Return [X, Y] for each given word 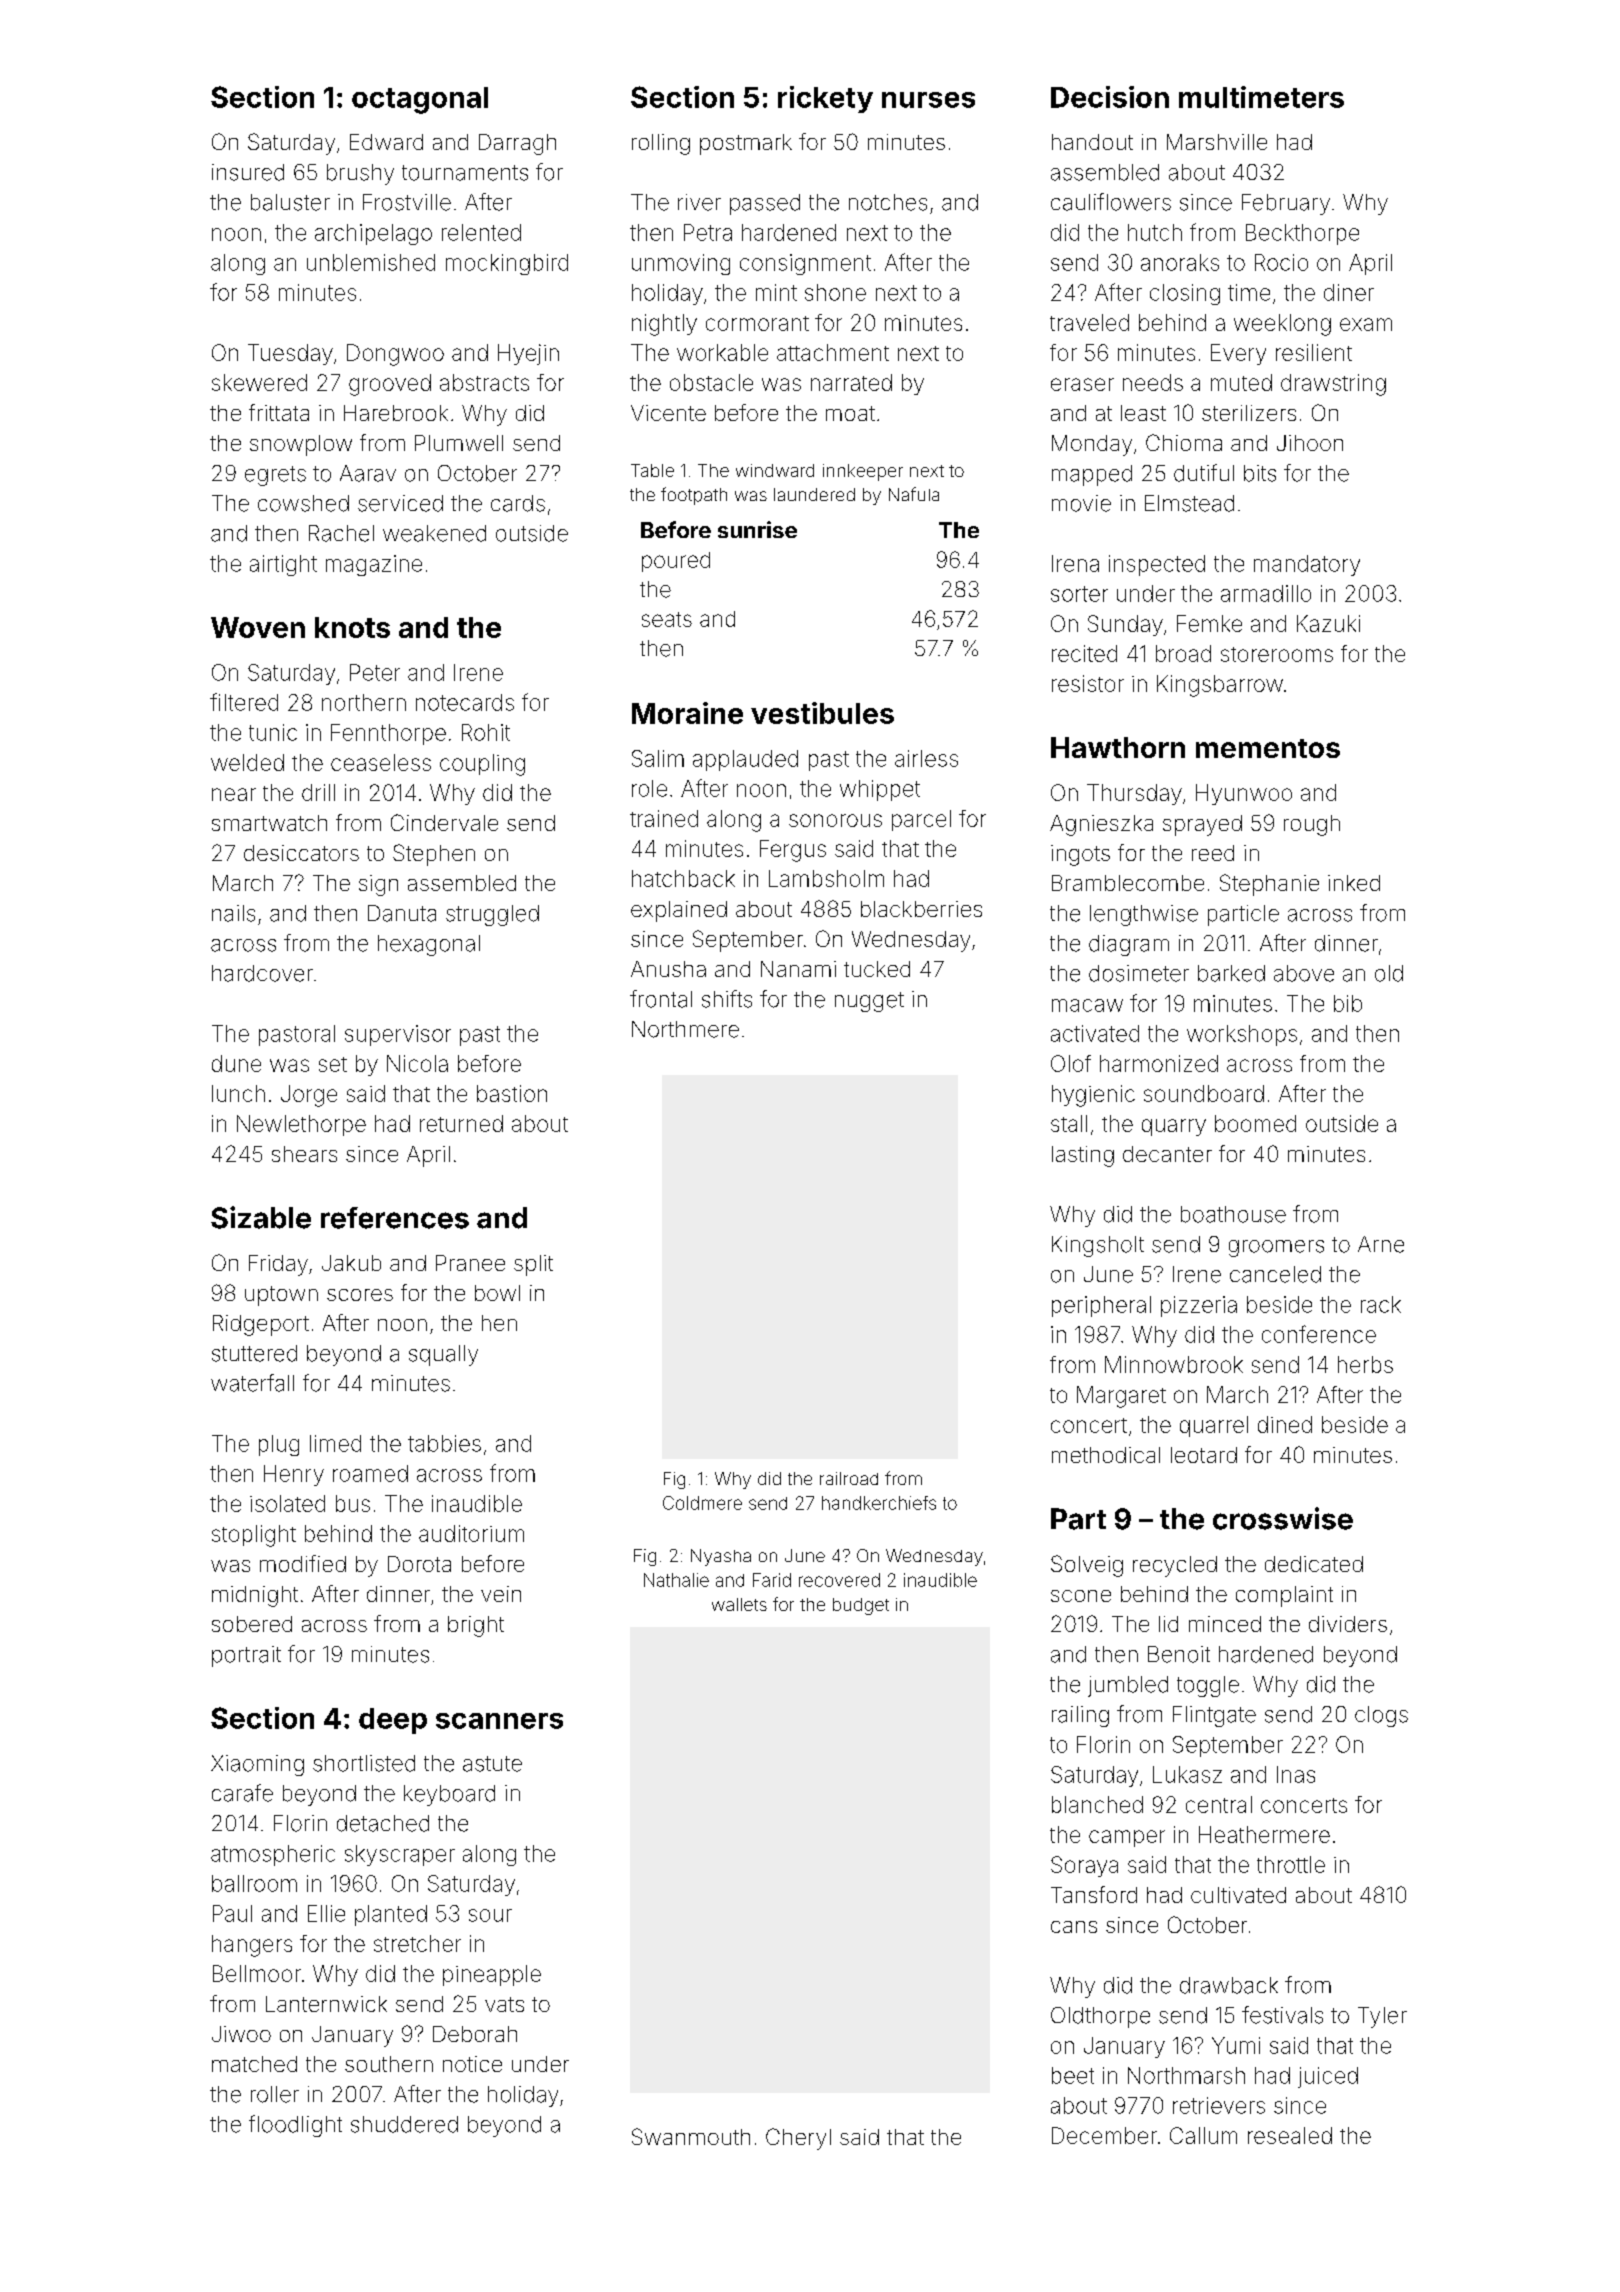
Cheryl [798, 2139]
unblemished [371, 262]
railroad [849, 1478]
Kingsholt [1098, 1246]
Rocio [1281, 262]
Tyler [1382, 2017]
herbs [1365, 1364]
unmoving [681, 264]
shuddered [404, 2124]
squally [443, 1355]
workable [722, 352]
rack [1381, 1304]
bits [1260, 473]
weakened [434, 533]
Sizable [261, 1217]
